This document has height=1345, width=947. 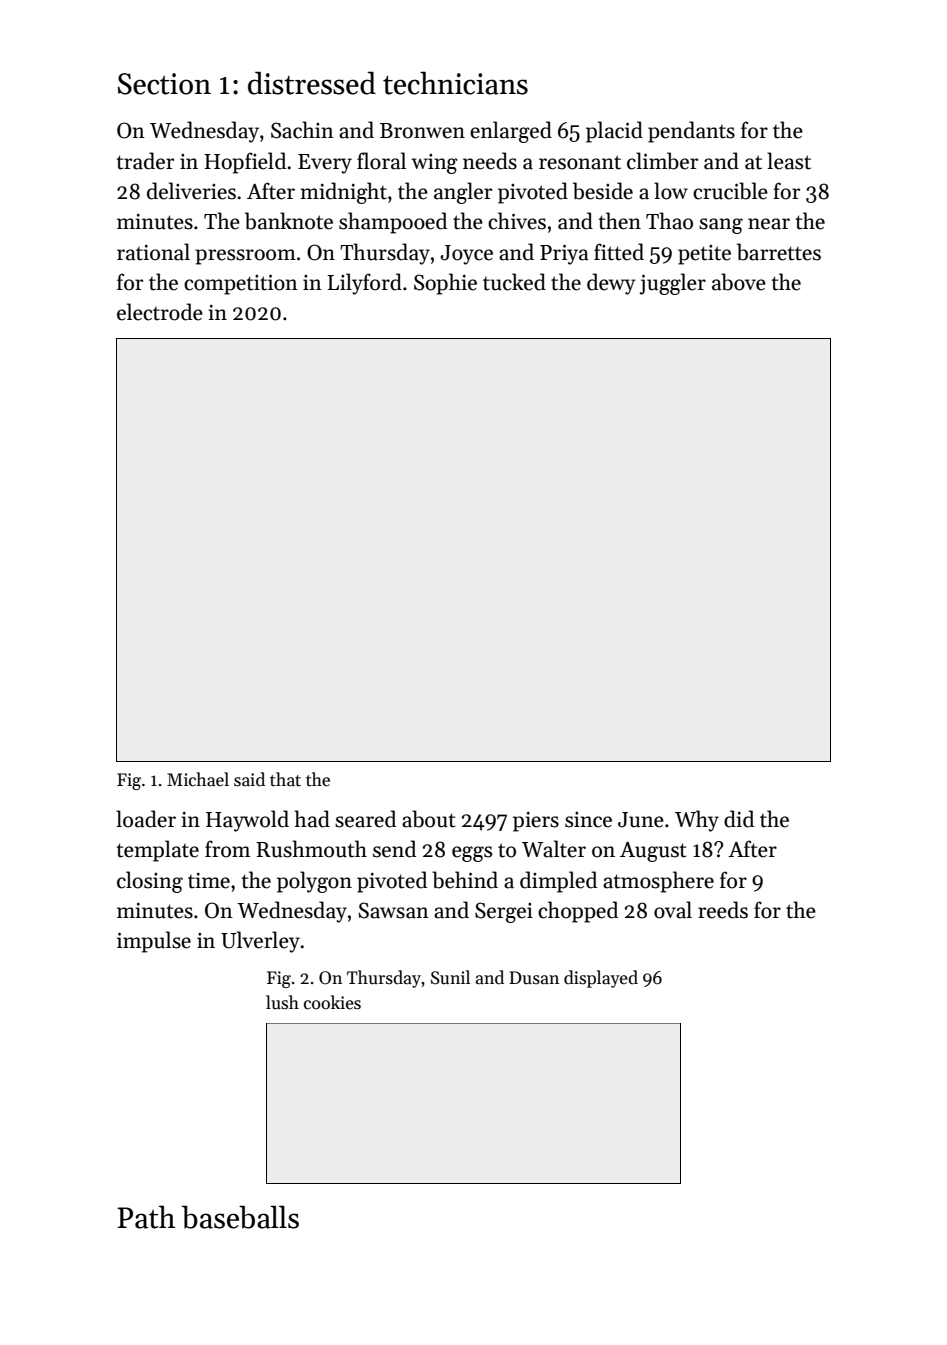 What do you see at coordinates (198, 779) in the document?
I see `Michael` at bounding box center [198, 779].
